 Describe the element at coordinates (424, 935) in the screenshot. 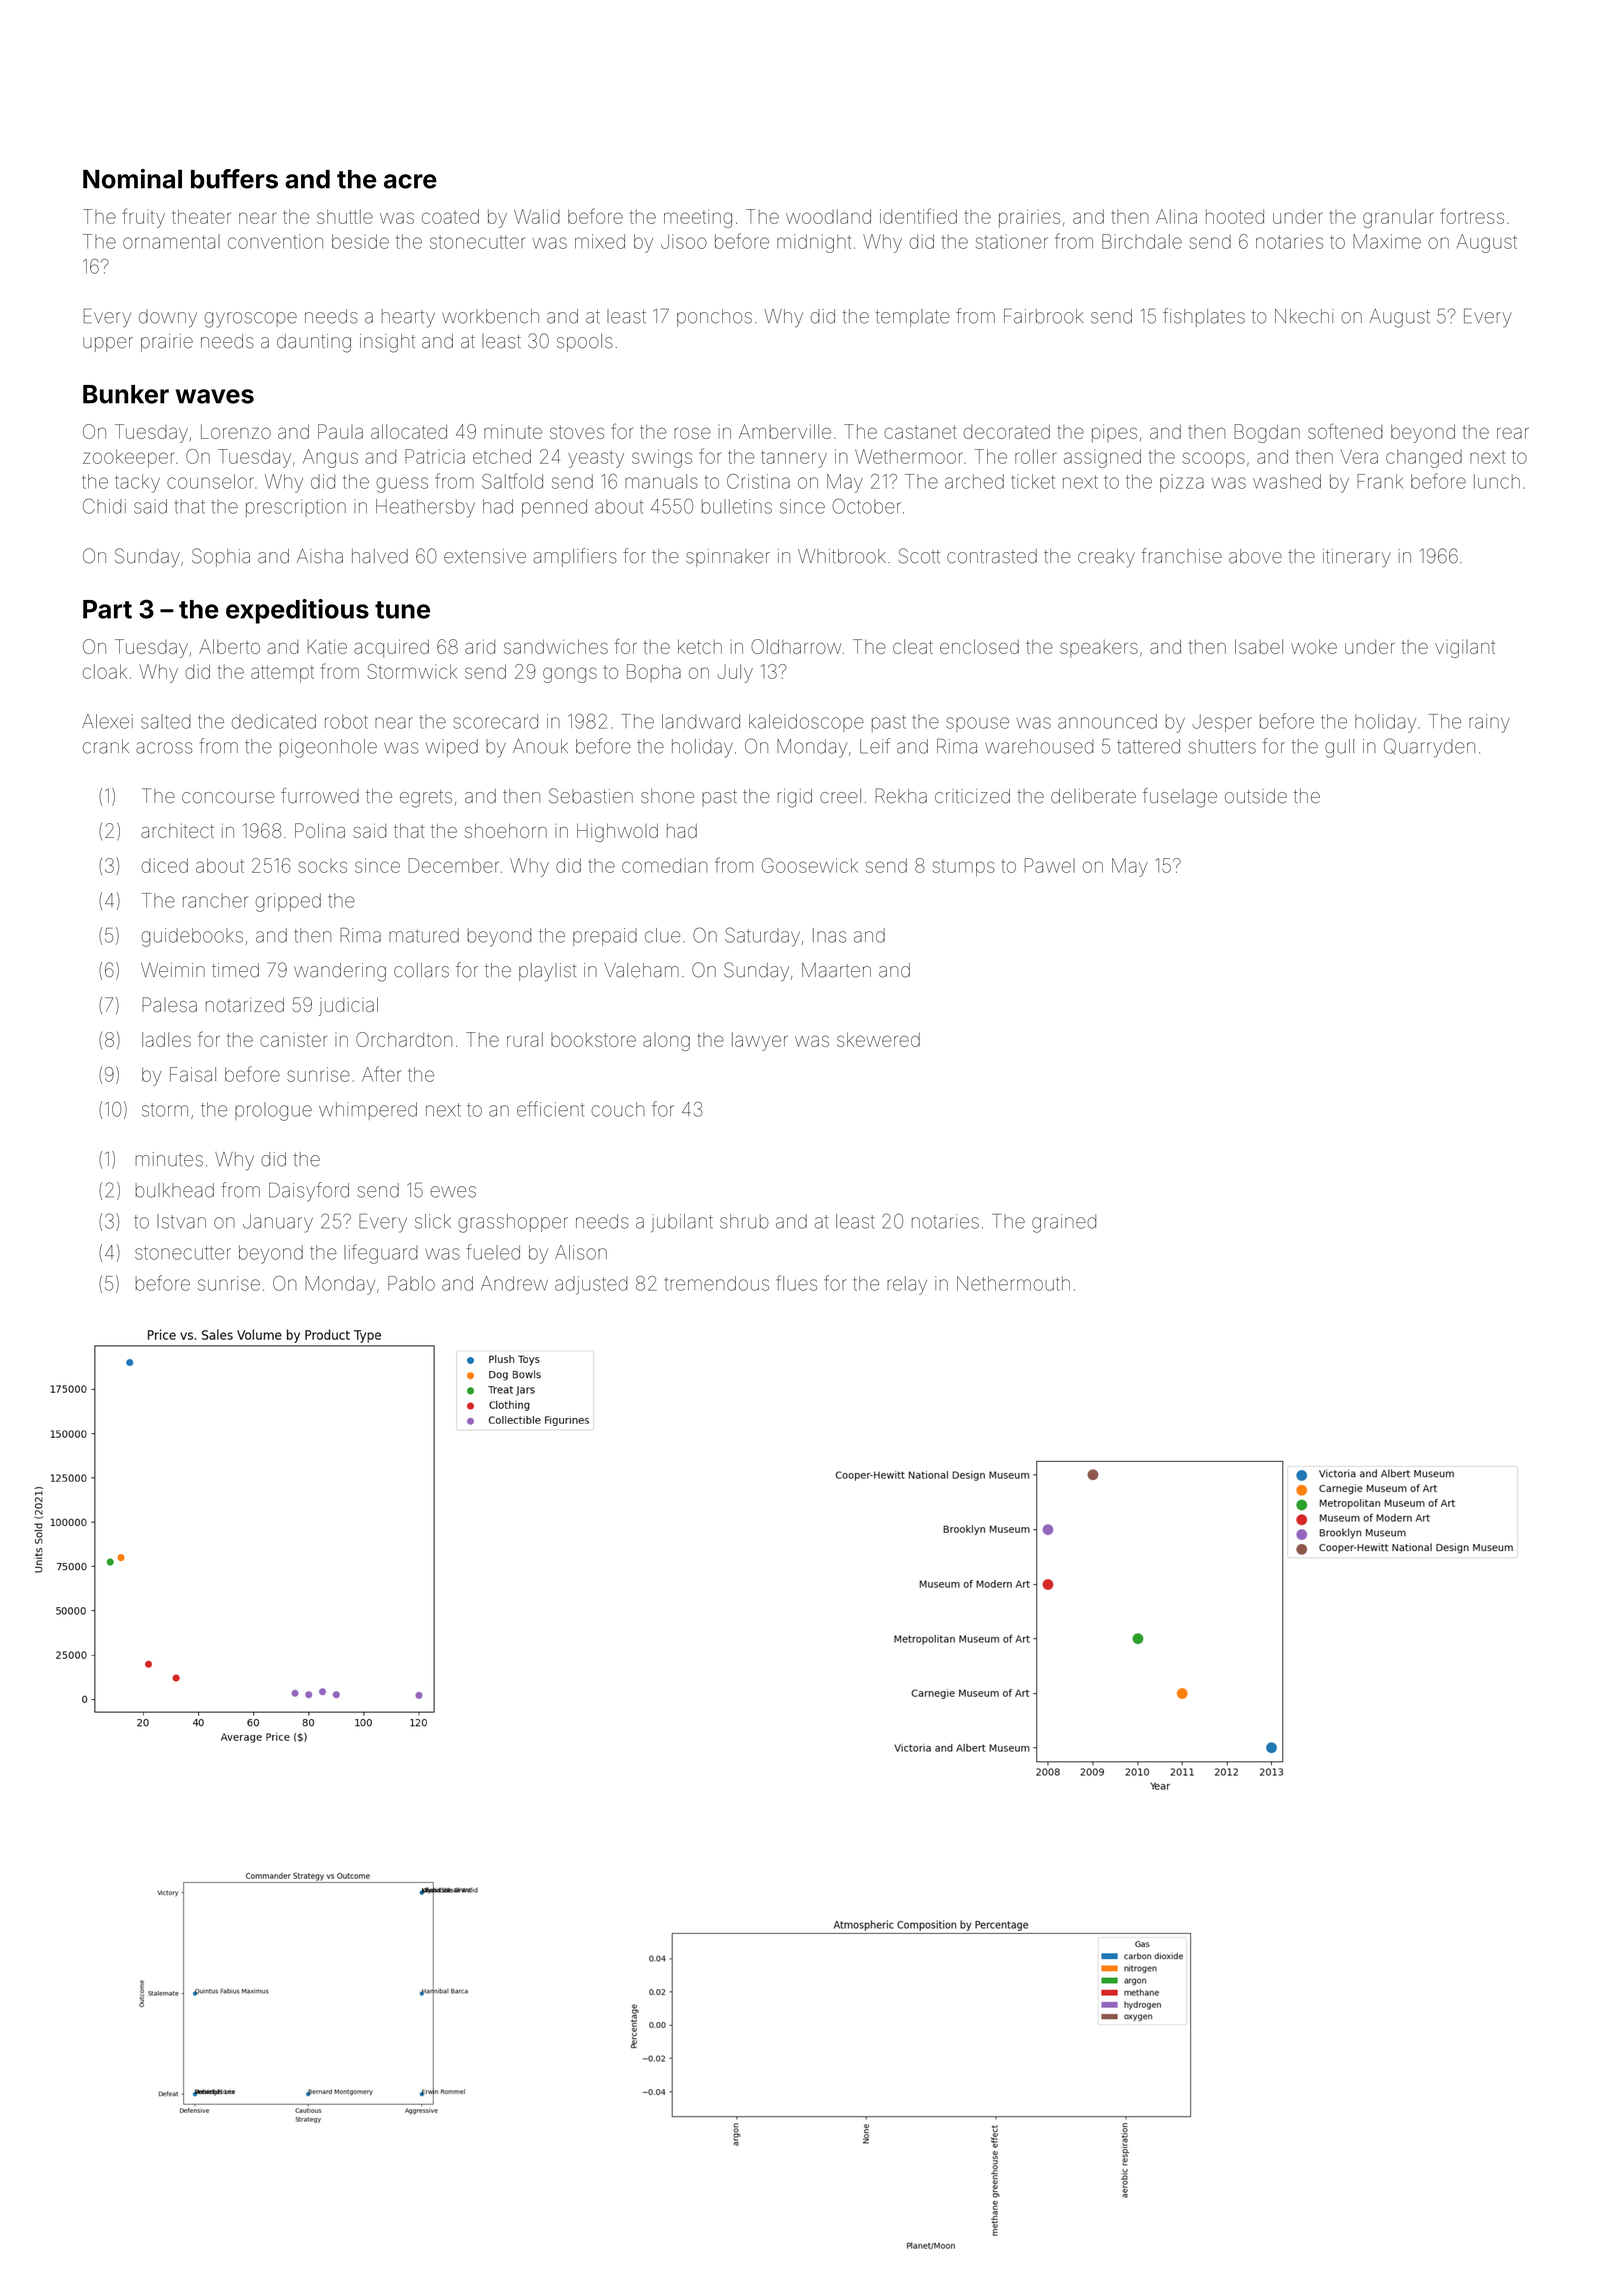

I see `matured` at that location.
